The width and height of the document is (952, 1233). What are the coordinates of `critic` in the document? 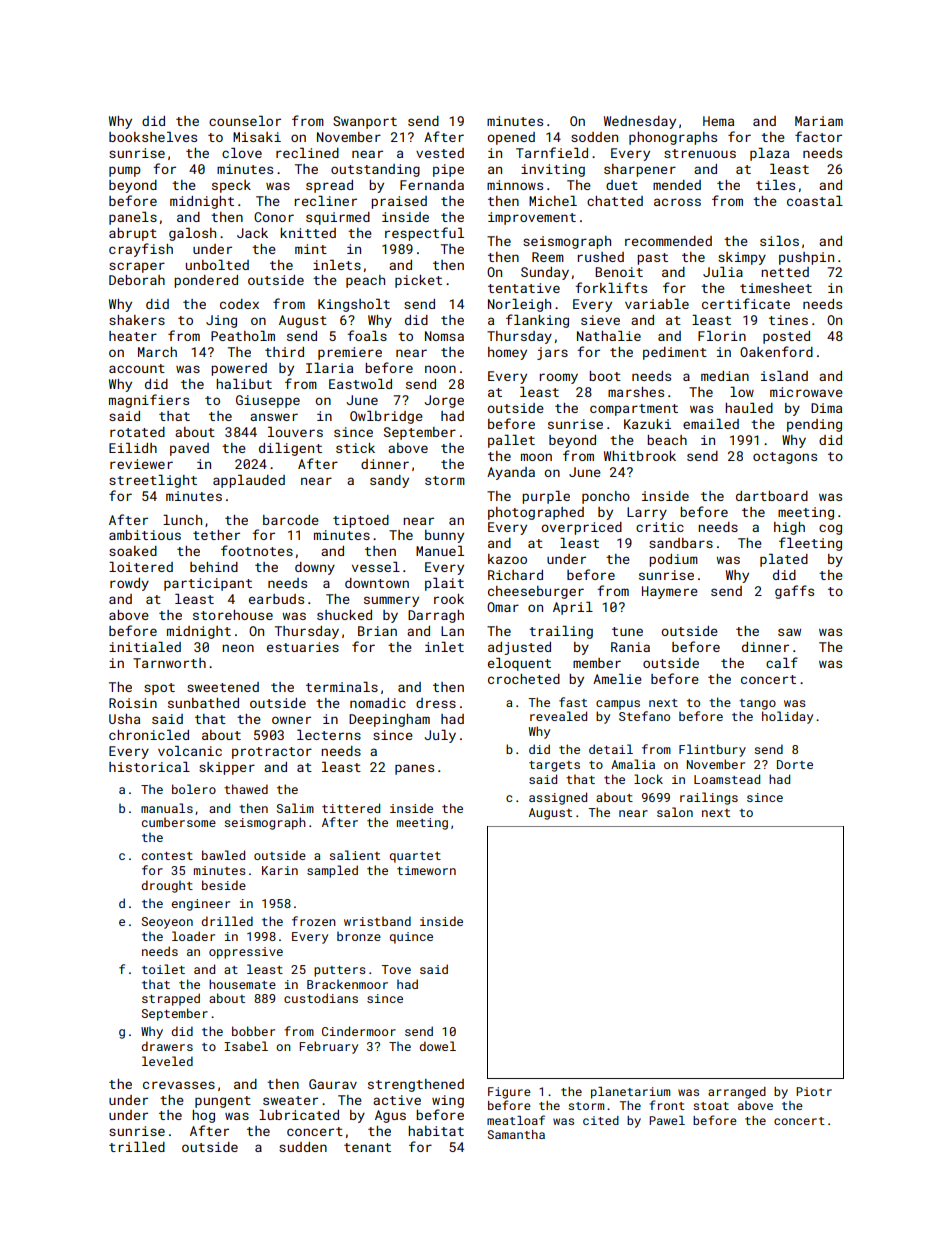 It's located at (660, 527).
